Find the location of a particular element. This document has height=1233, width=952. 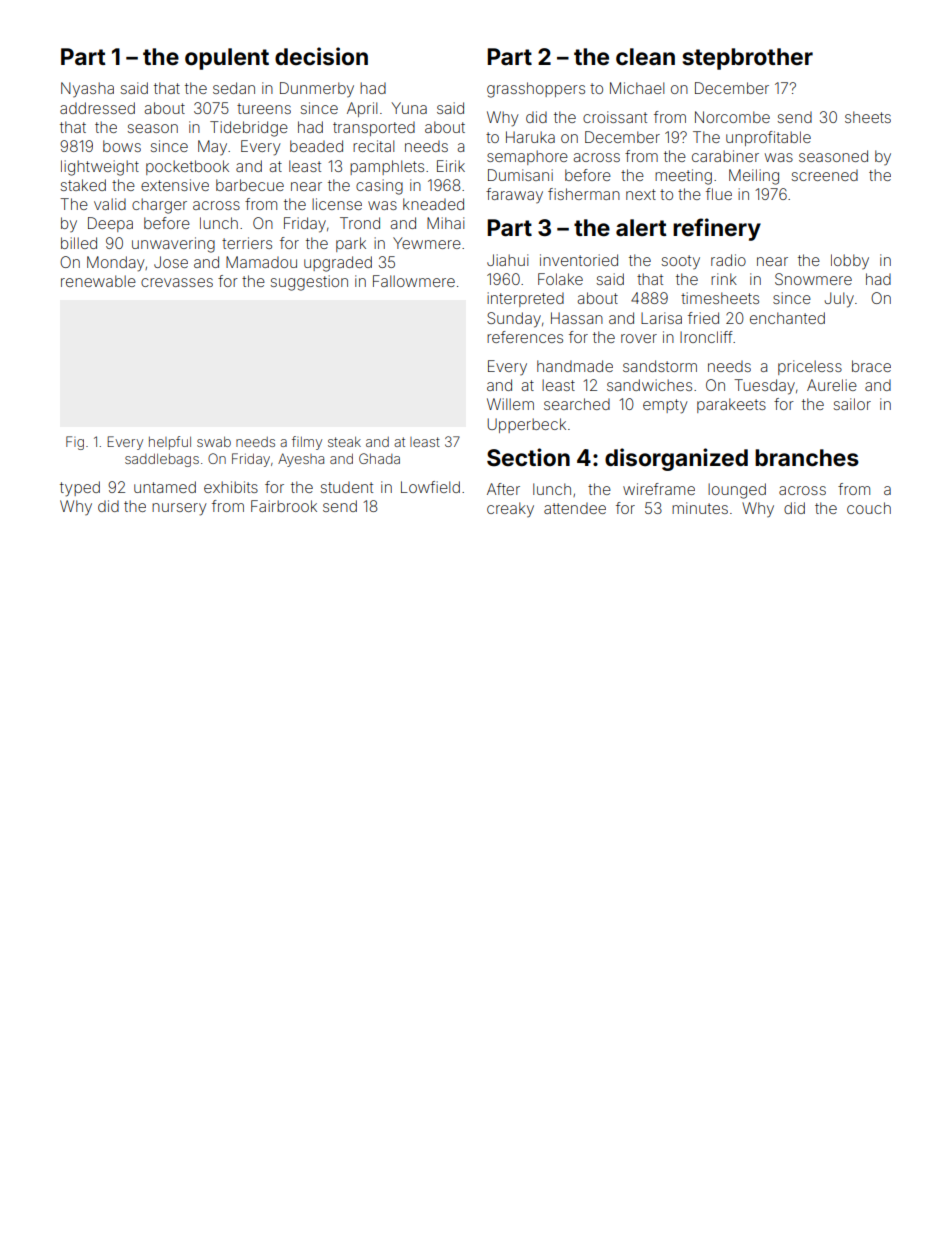

addressed is located at coordinates (97, 108).
